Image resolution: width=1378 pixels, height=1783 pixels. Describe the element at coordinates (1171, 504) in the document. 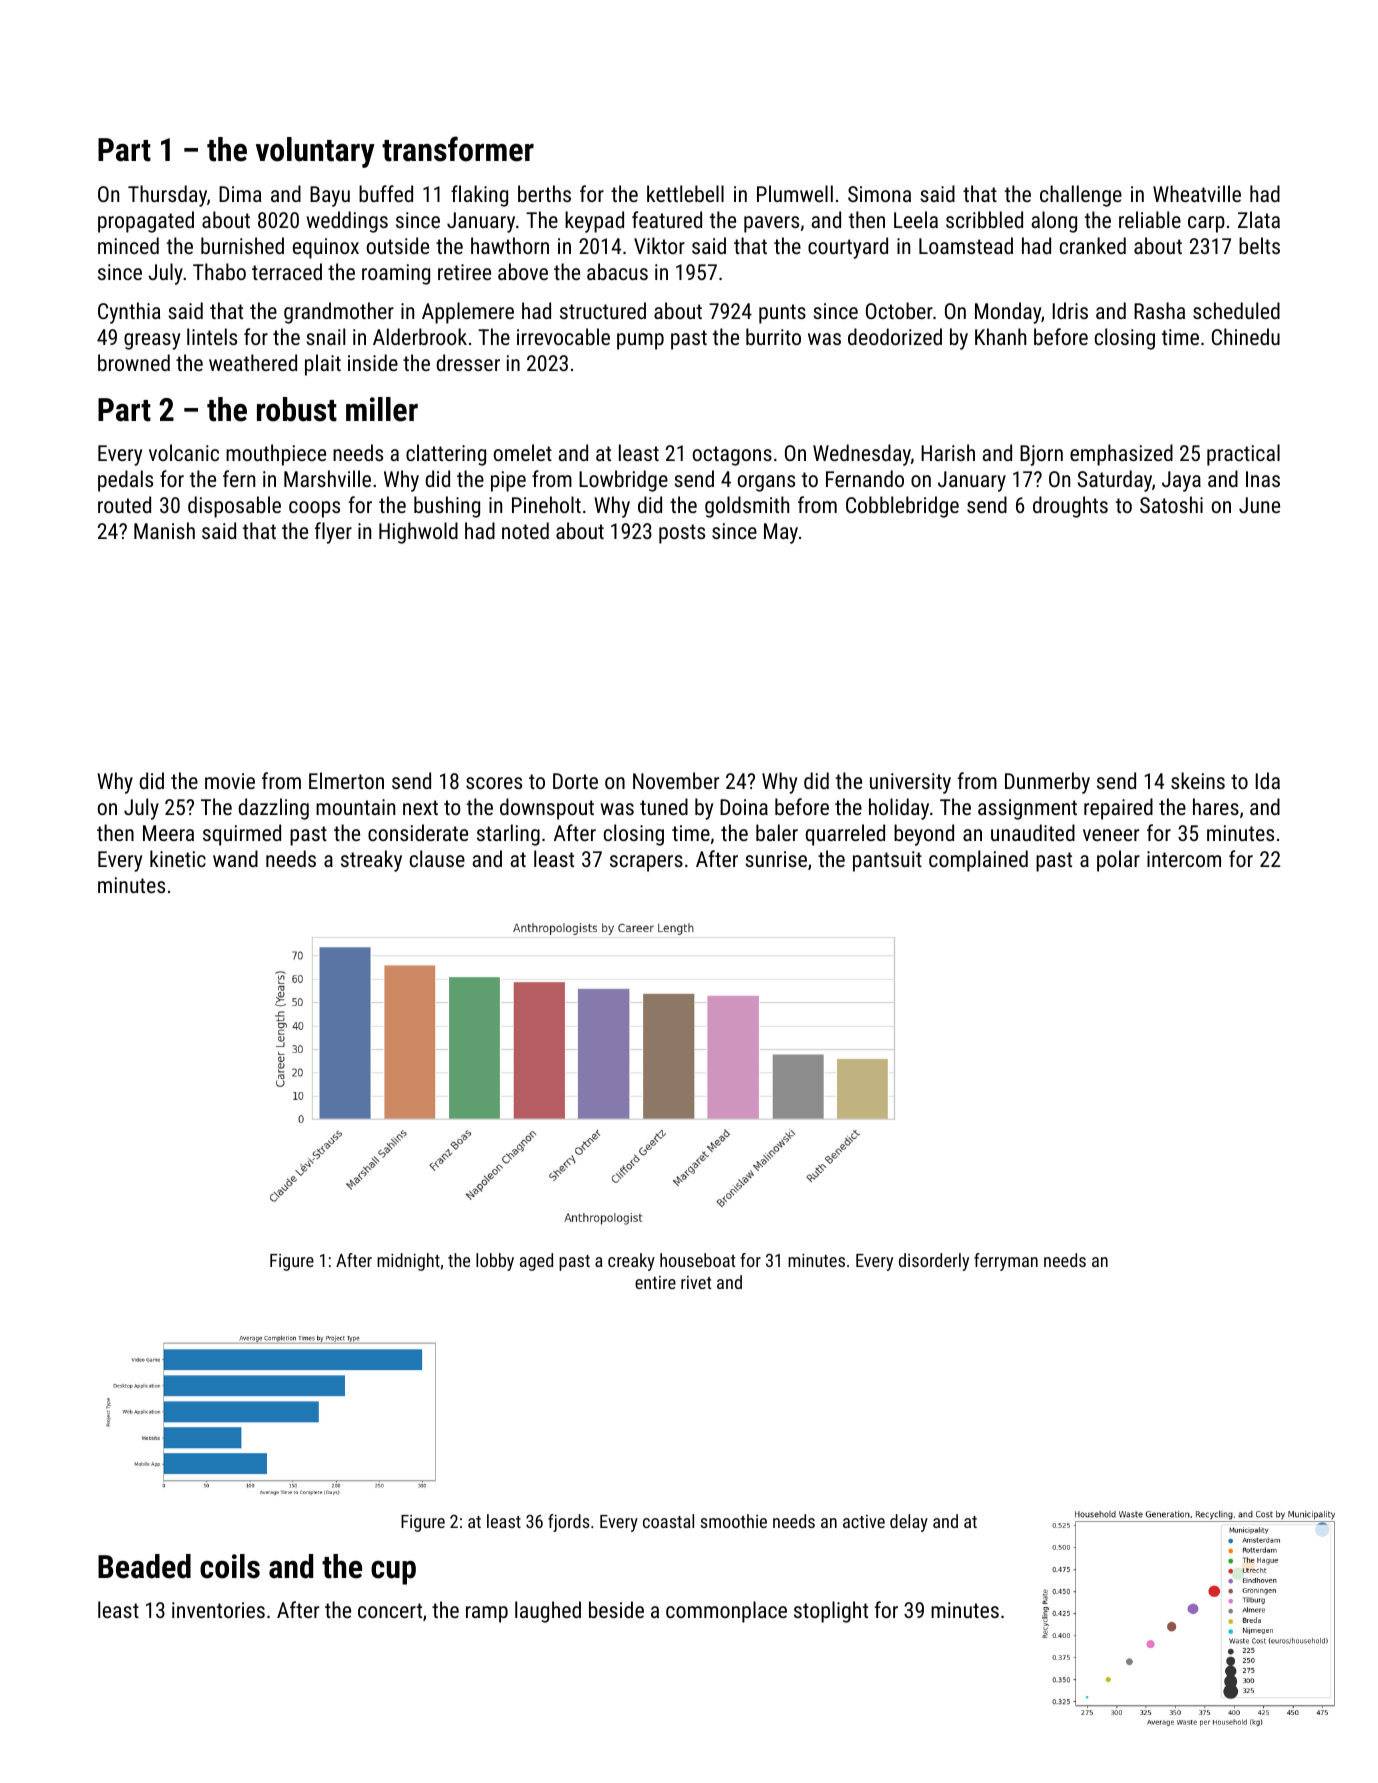

I see `Satoshi` at that location.
